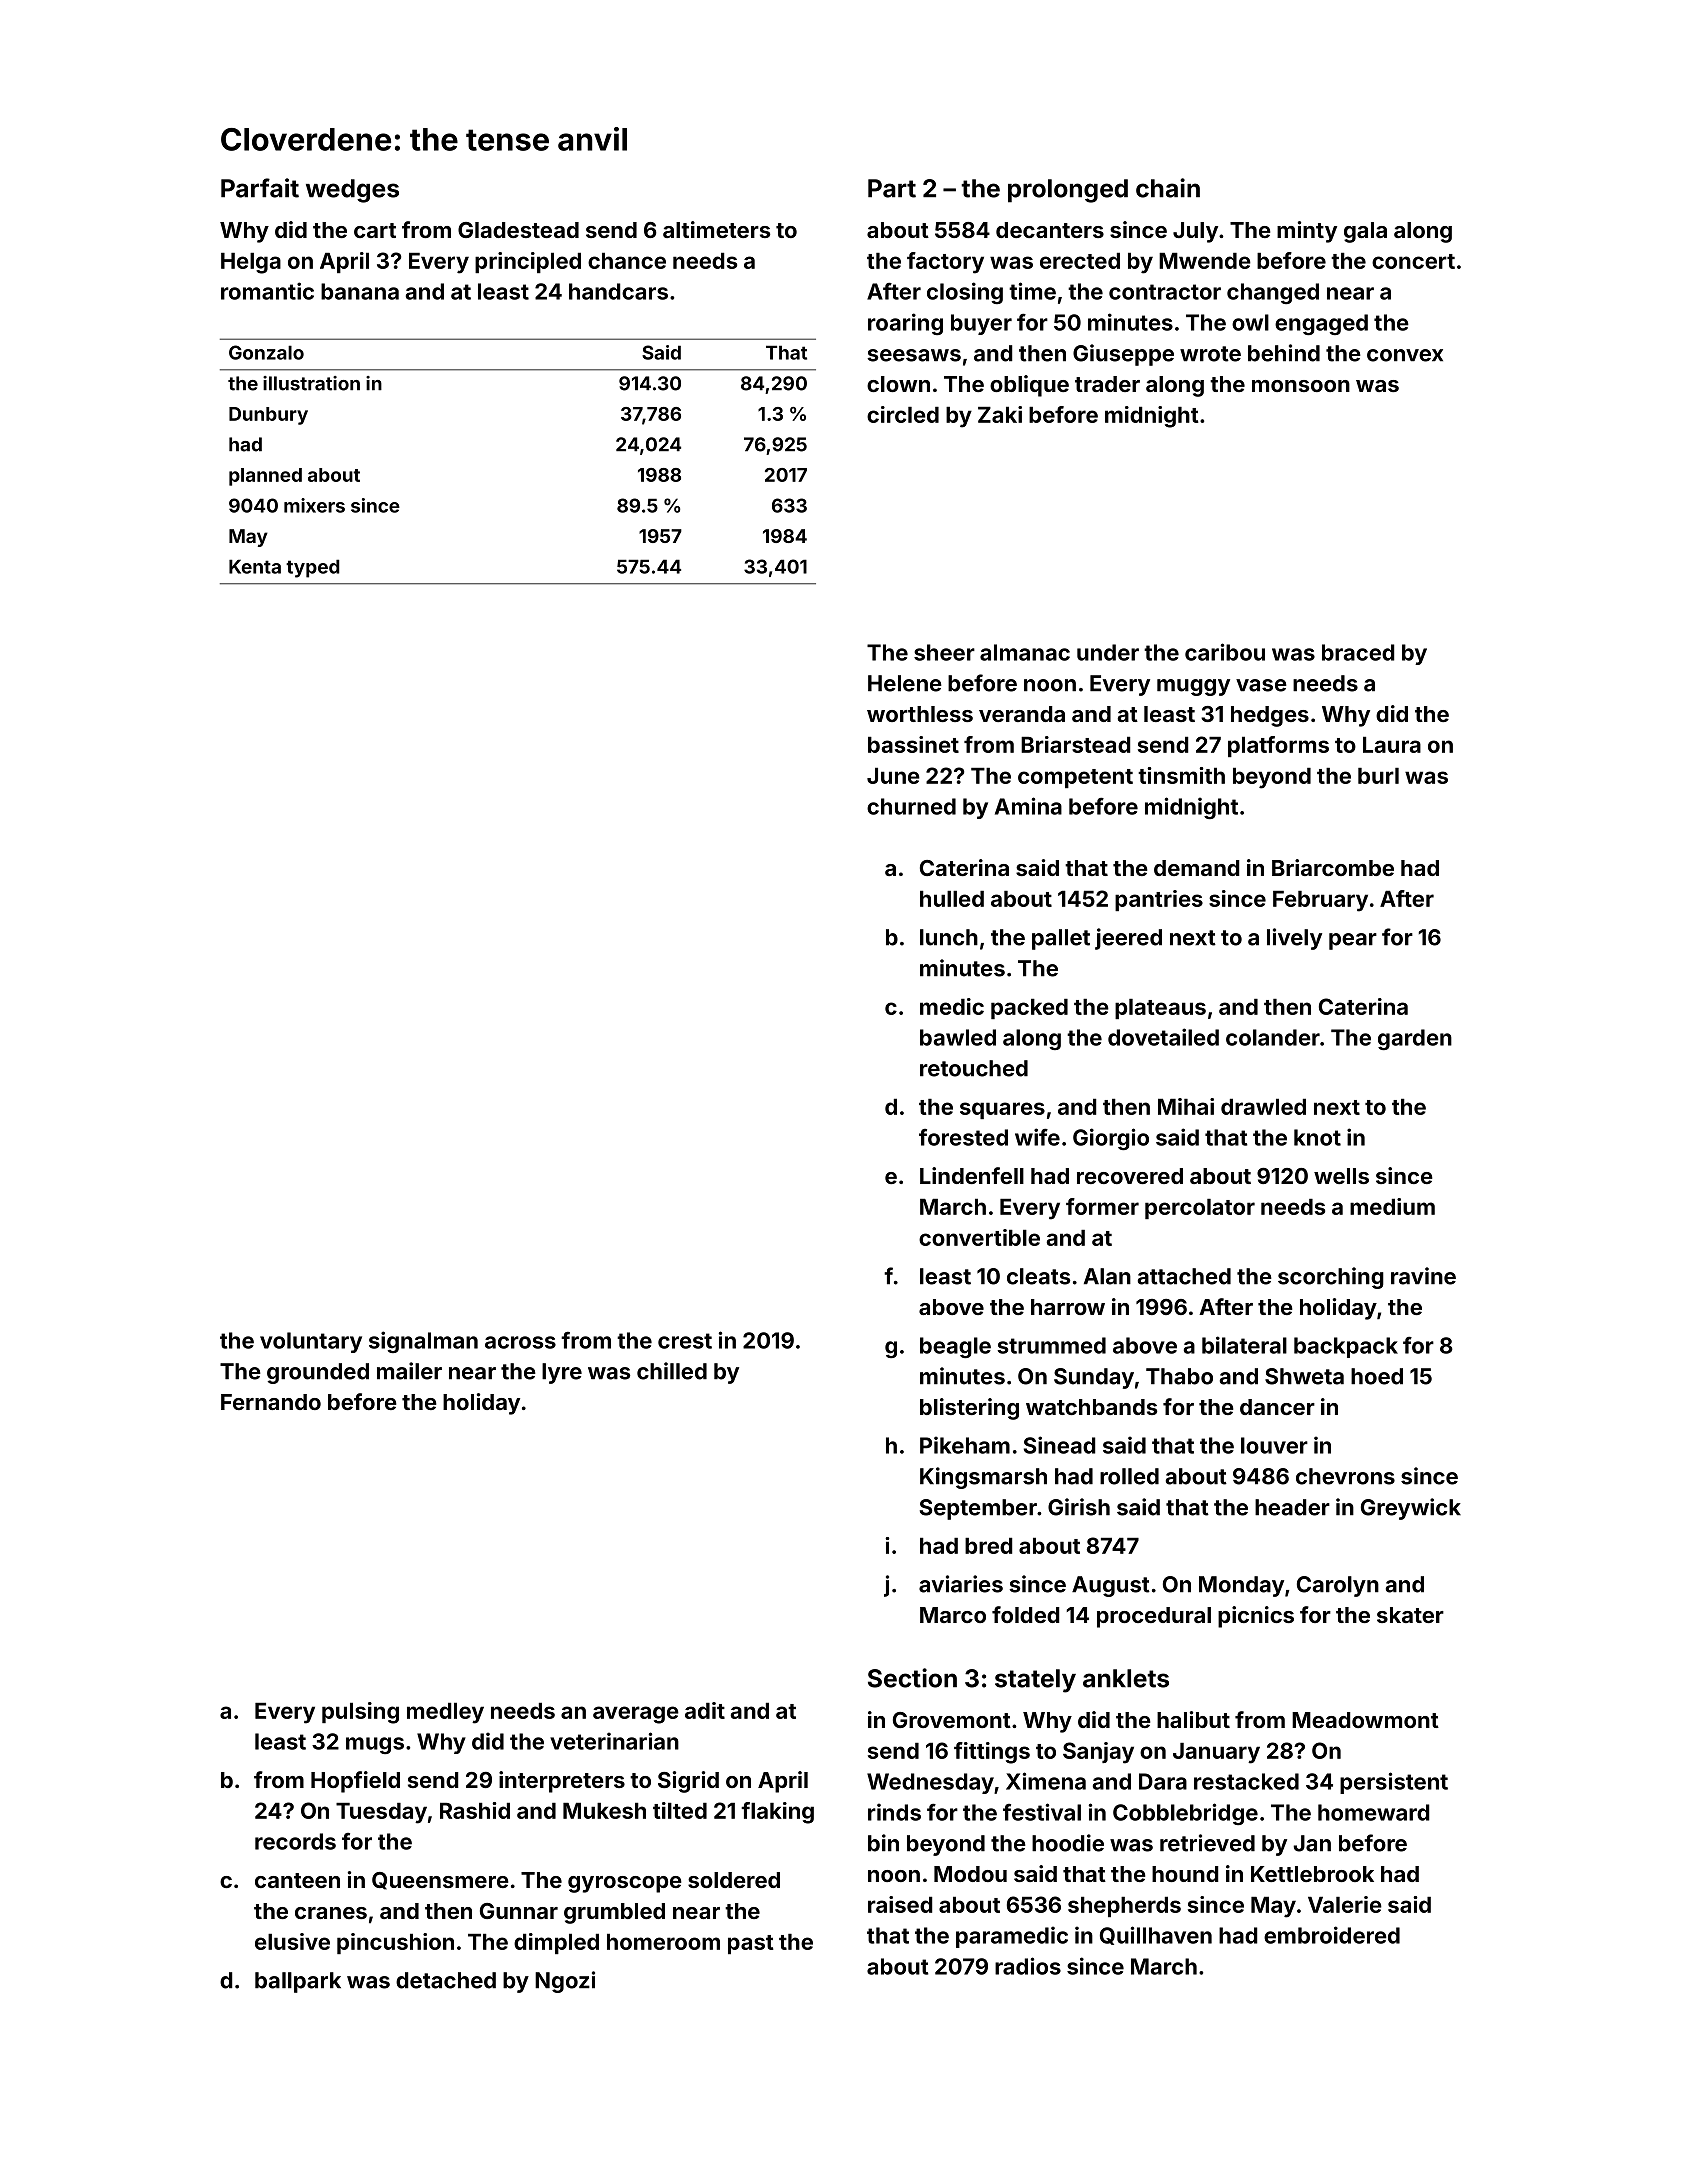 The image size is (1683, 2178). I want to click on louver, so click(1274, 1445).
